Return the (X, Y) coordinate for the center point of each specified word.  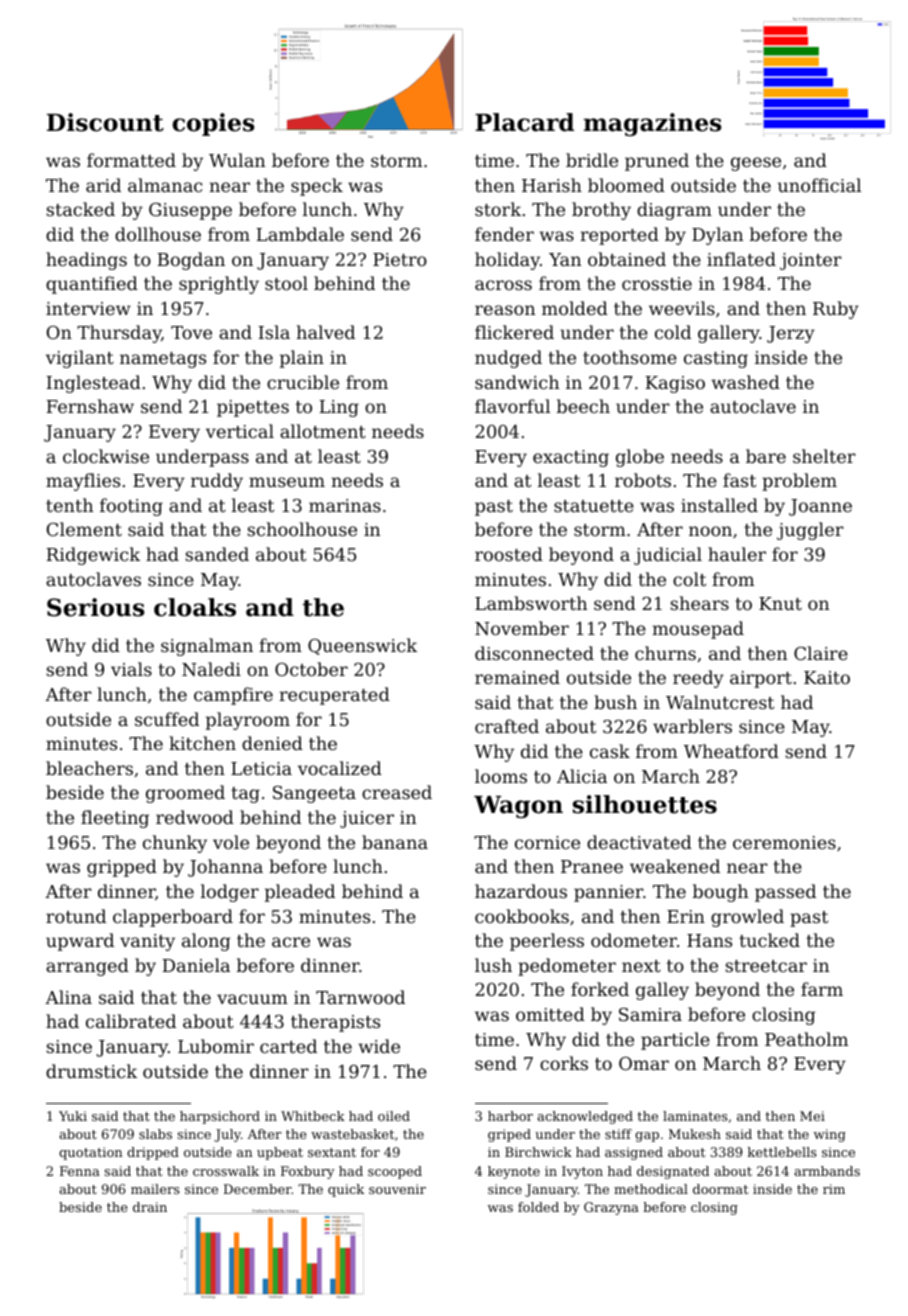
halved (326, 332)
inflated (741, 259)
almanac (165, 185)
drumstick (91, 1071)
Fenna (80, 1171)
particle (675, 1041)
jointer (811, 261)
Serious (95, 607)
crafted (507, 726)
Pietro (400, 259)
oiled (394, 1116)
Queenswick (362, 646)
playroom (248, 721)
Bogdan (191, 261)
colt (689, 579)
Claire (821, 653)
